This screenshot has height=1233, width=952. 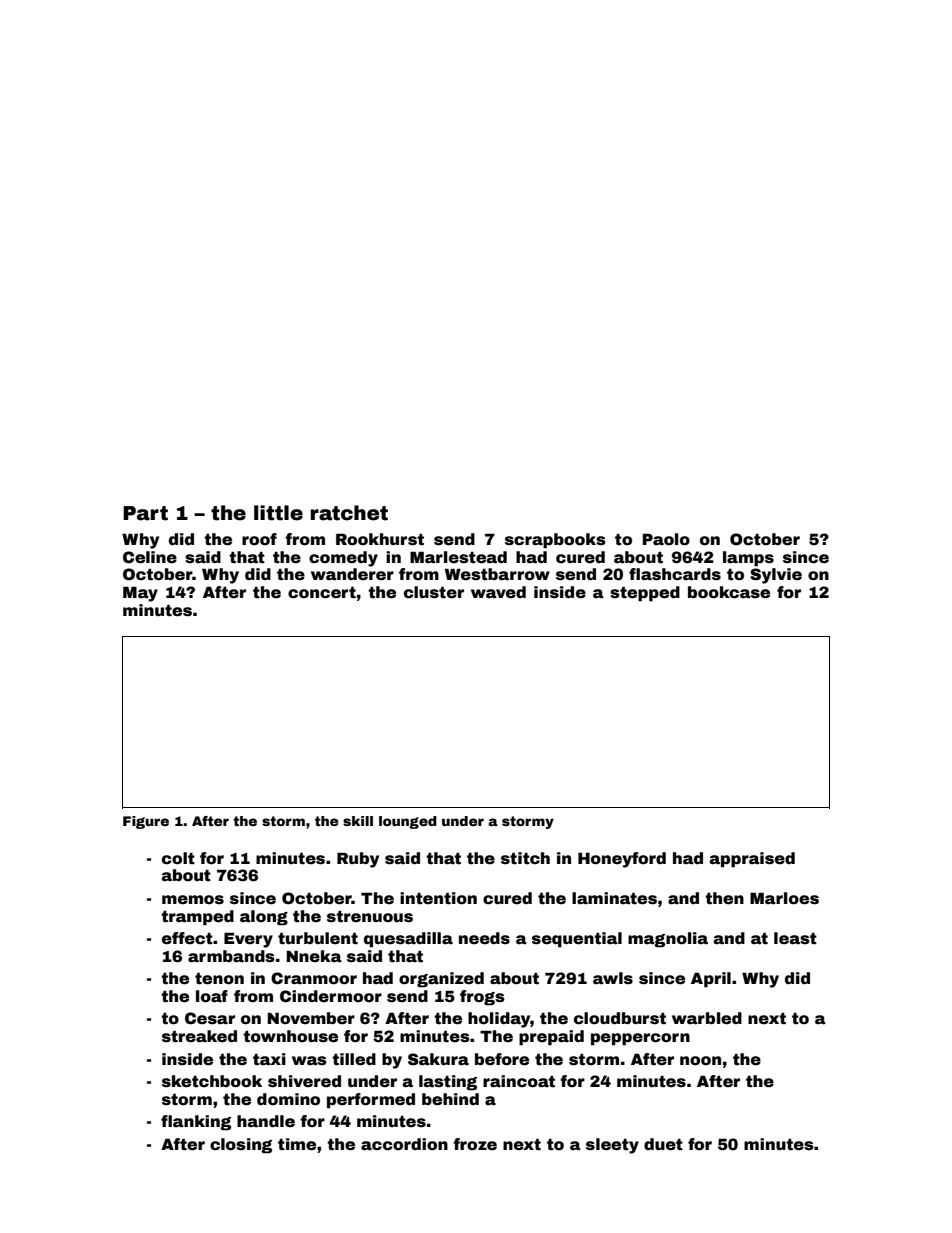 I want to click on May, so click(x=140, y=594).
